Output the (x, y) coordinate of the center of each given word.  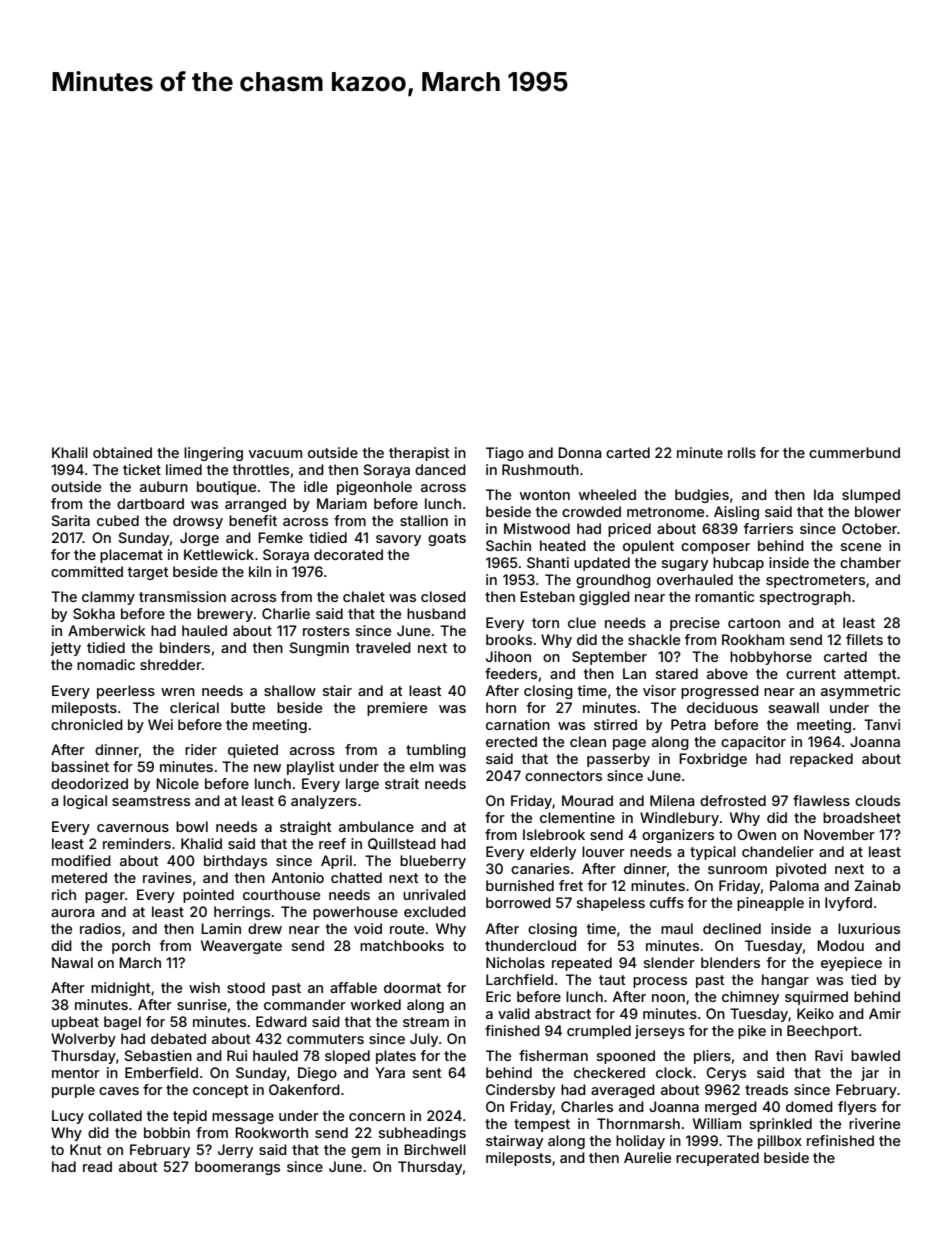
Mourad (587, 800)
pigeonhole (374, 488)
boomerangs (237, 1168)
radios (100, 928)
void (368, 928)
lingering (213, 454)
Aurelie (647, 1157)
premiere (397, 709)
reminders (137, 843)
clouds (877, 800)
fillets (864, 639)
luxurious (869, 928)
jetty (65, 649)
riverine (874, 1123)
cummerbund (854, 452)
